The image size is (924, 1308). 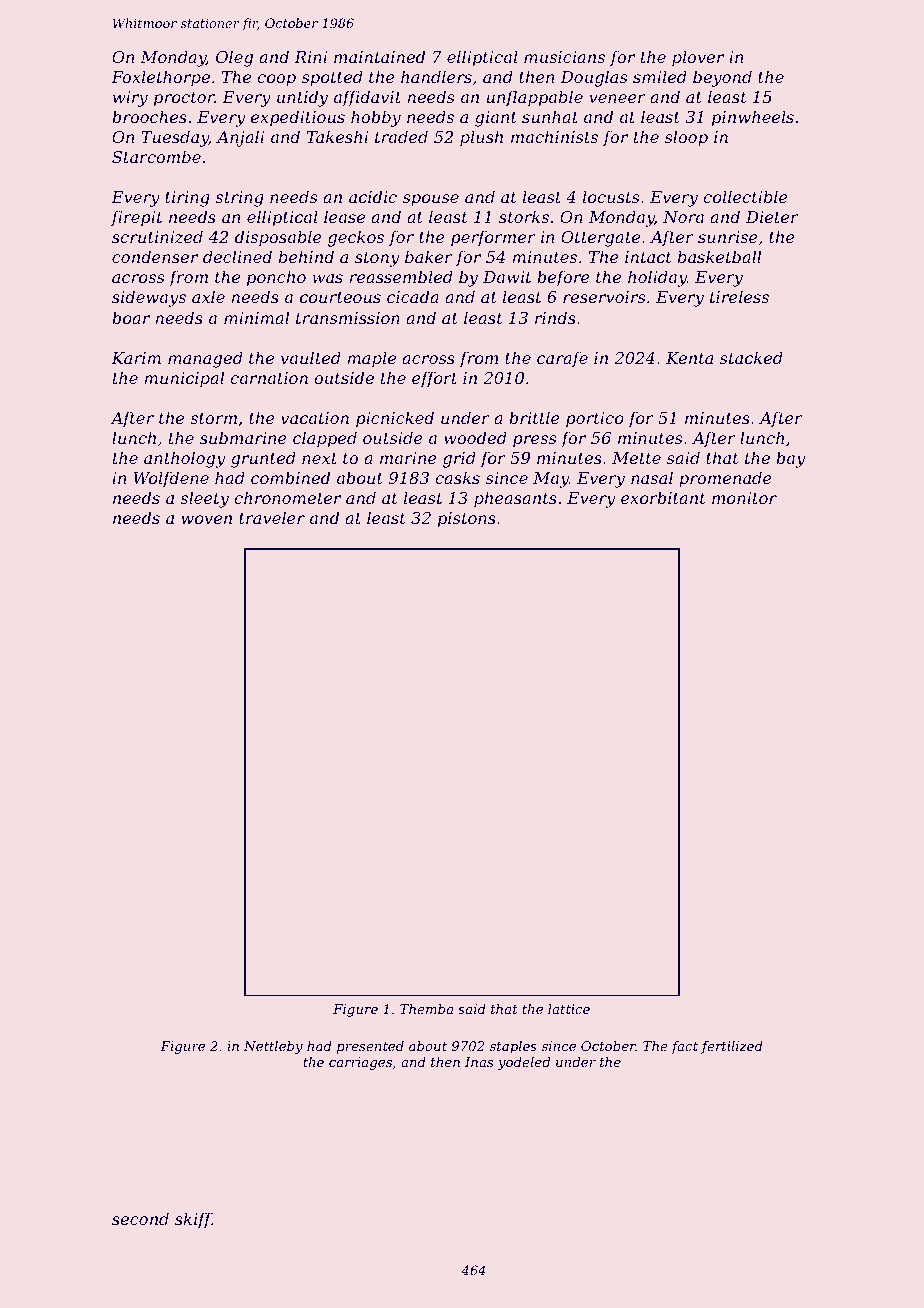 What do you see at coordinates (744, 498) in the document?
I see `monitor` at bounding box center [744, 498].
